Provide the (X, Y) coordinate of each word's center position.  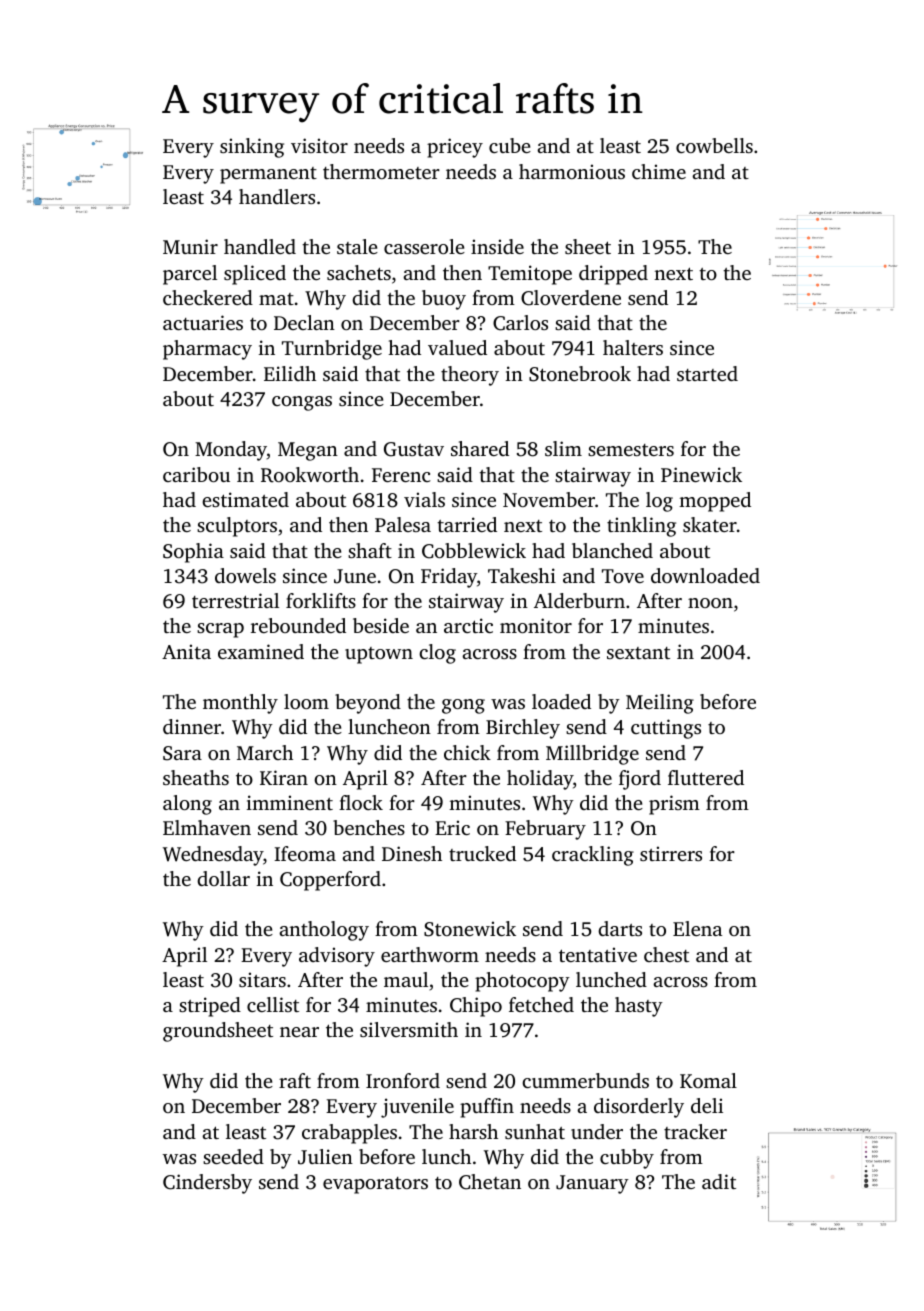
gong (463, 706)
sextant (638, 653)
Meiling (660, 704)
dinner (192, 726)
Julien (325, 1157)
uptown (379, 655)
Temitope (530, 275)
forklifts (321, 600)
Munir (190, 246)
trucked (482, 853)
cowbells (714, 145)
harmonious (572, 171)
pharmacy (207, 350)
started (707, 373)
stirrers (671, 853)
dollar (223, 878)
